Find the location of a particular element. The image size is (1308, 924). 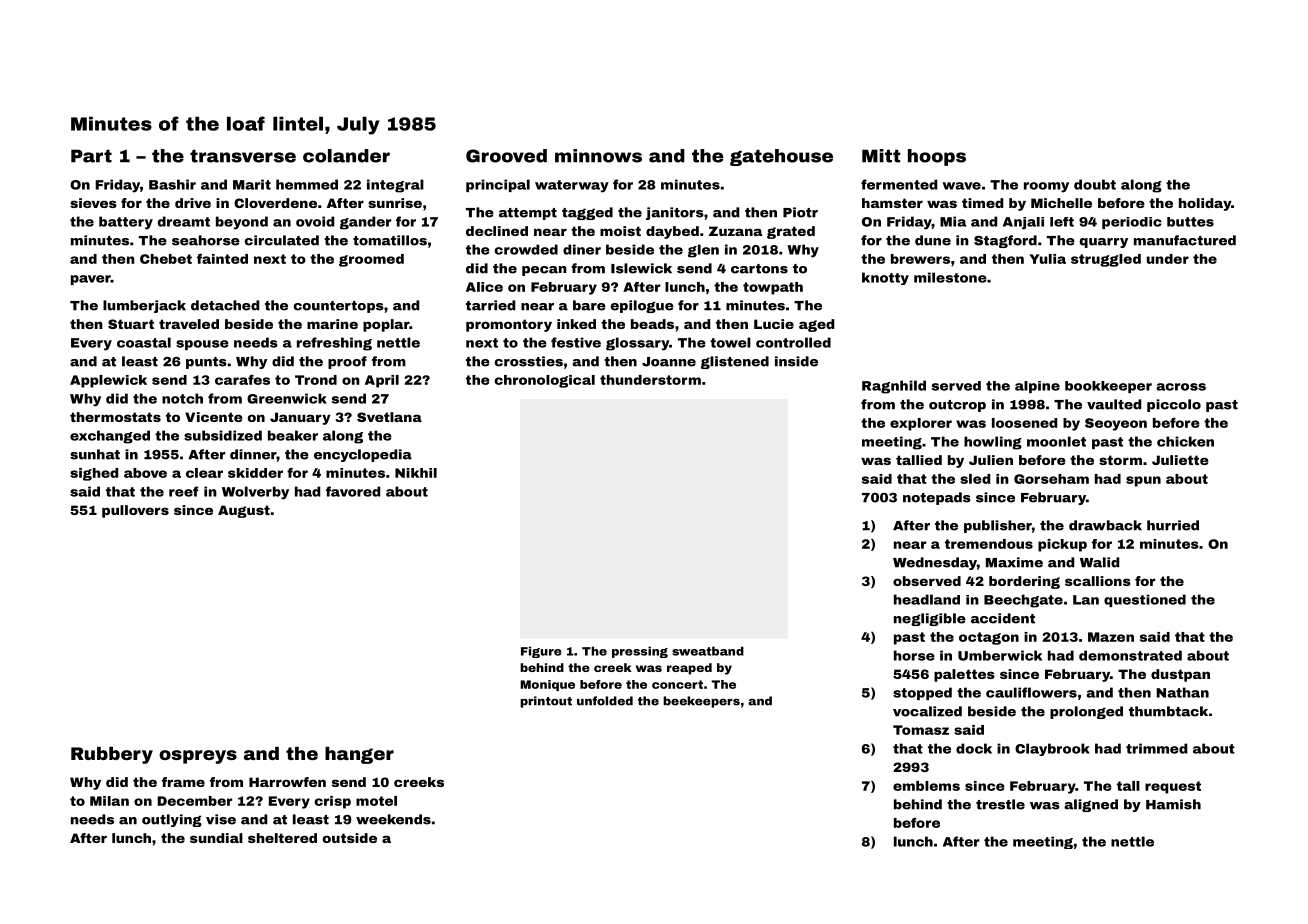

Rubbery is located at coordinates (112, 755).
